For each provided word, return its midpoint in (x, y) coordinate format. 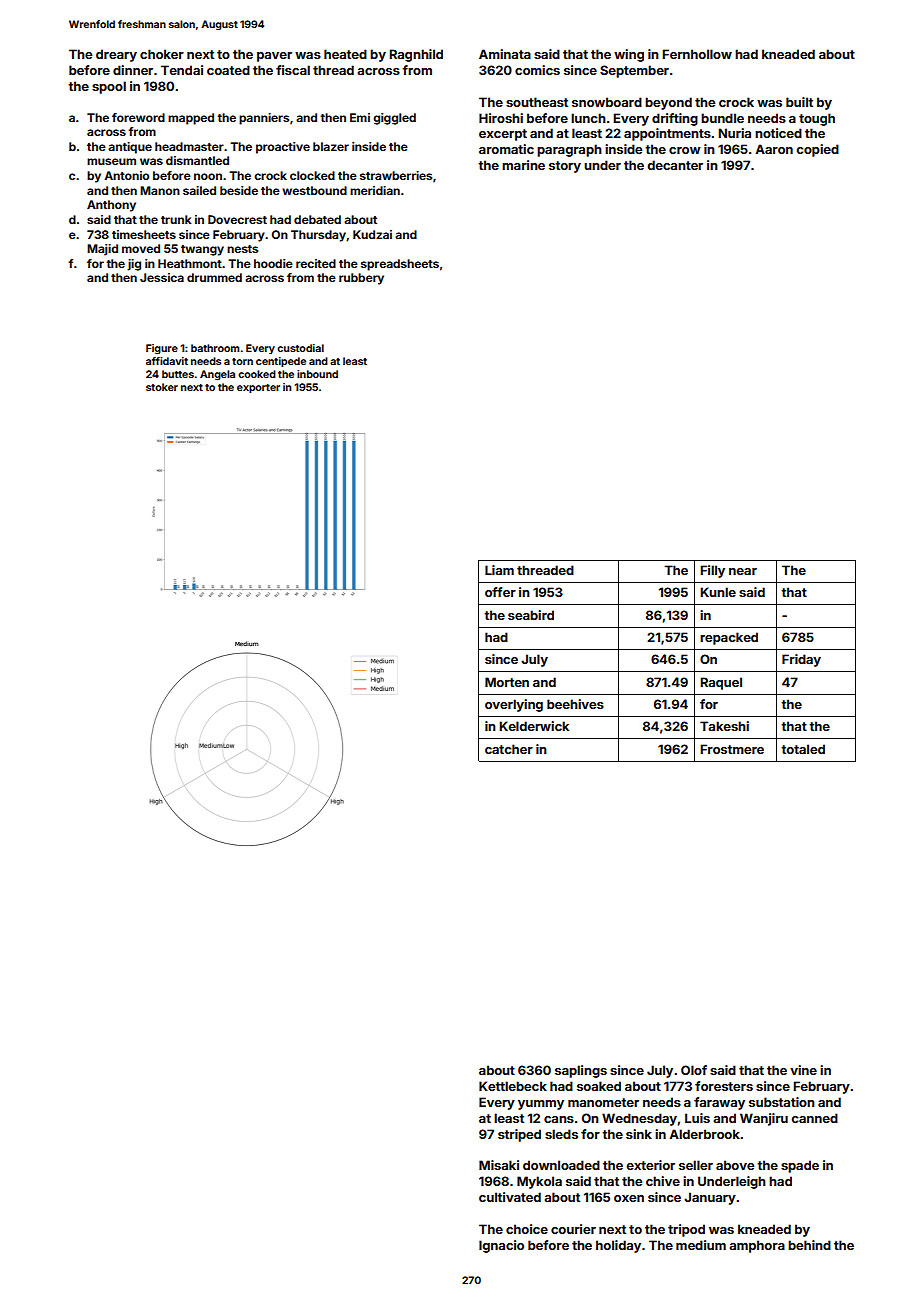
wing (629, 55)
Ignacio (501, 1246)
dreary (116, 55)
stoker (162, 387)
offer (500, 592)
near (743, 571)
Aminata (505, 54)
